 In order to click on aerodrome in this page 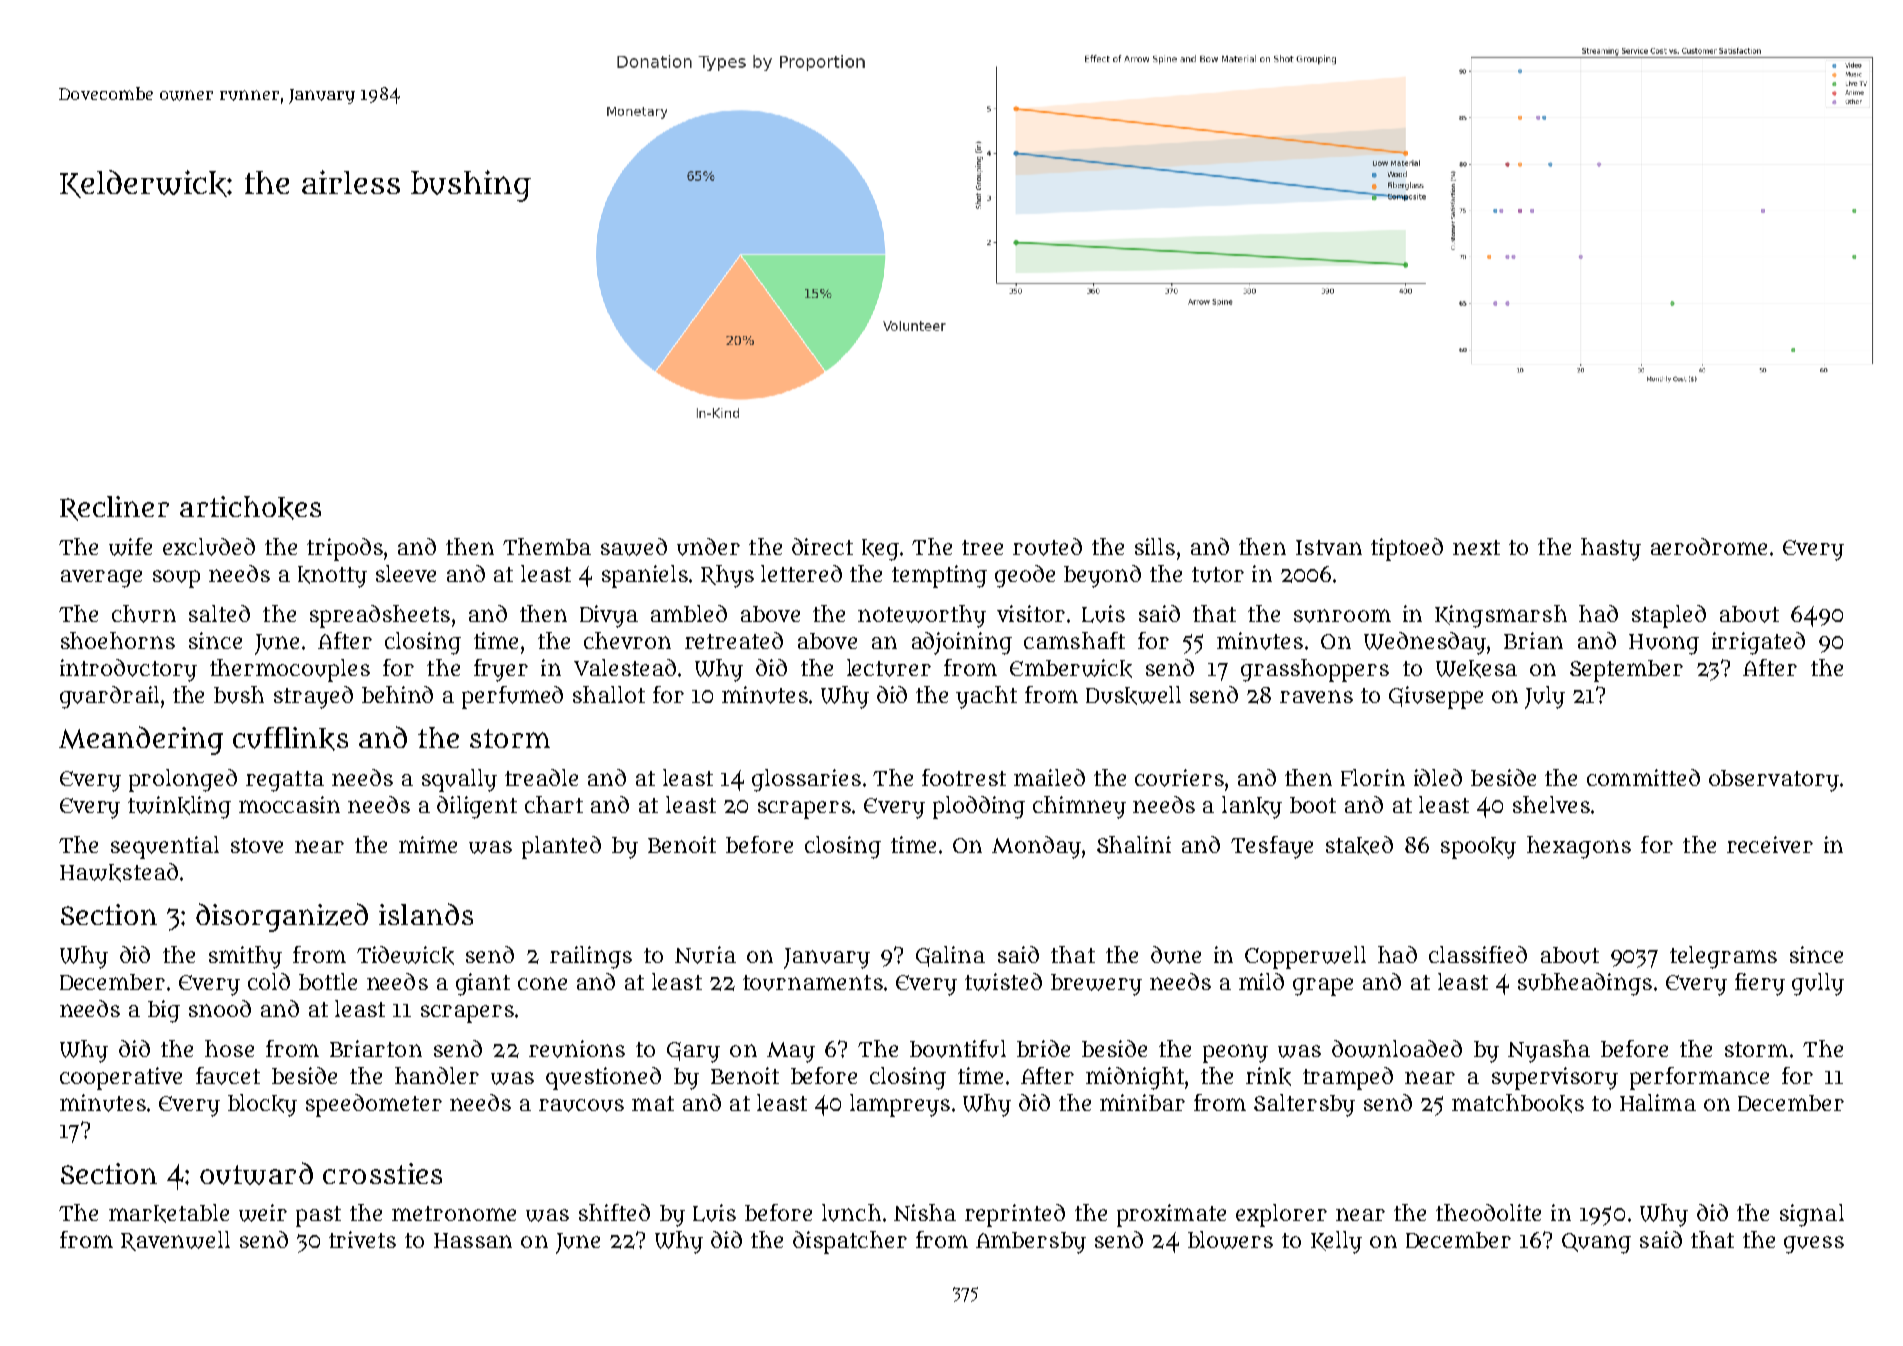, I will do `click(1709, 546)`.
